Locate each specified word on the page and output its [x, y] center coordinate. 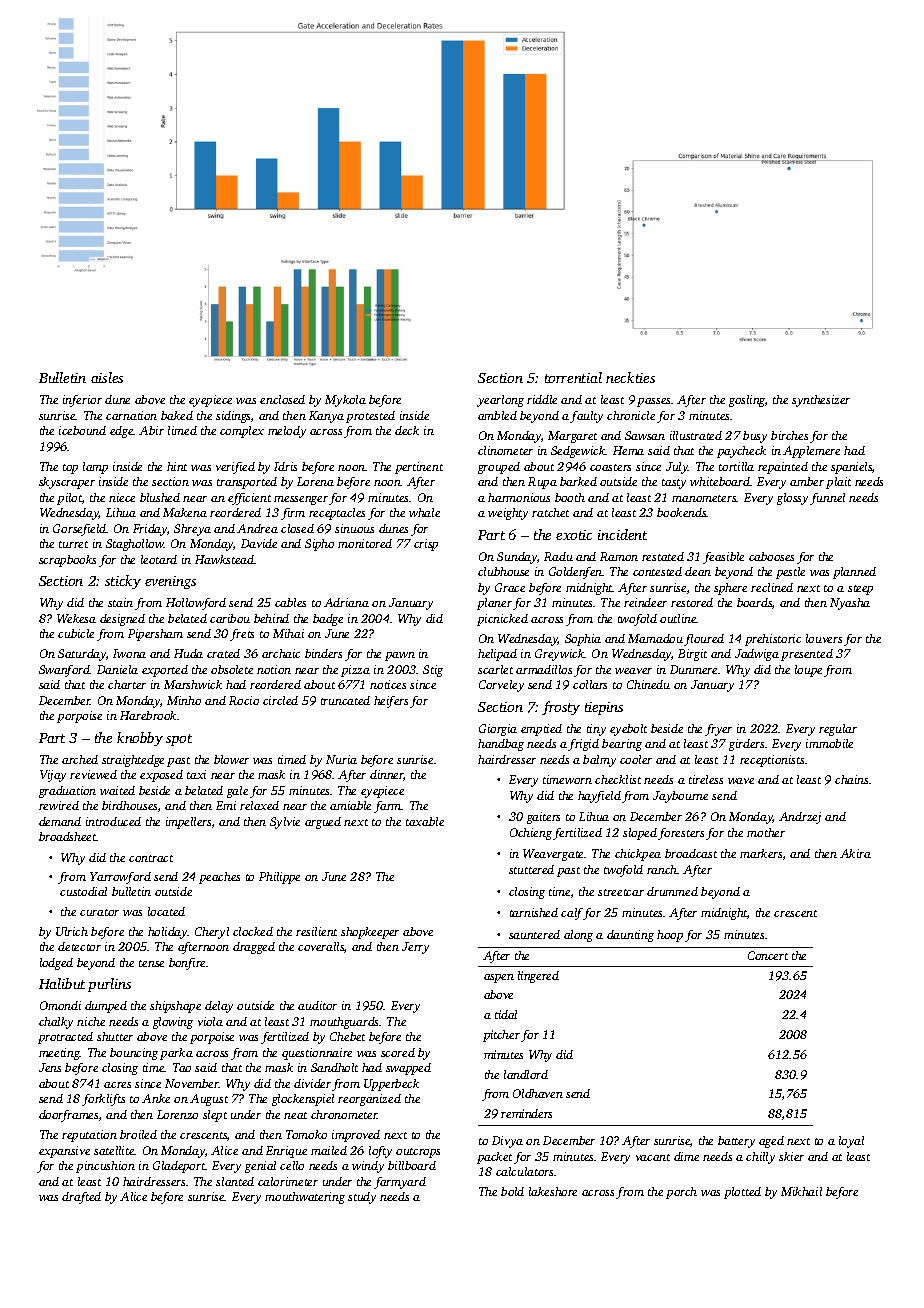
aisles [107, 377]
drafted [81, 1198]
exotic [574, 535]
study [362, 1198]
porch [681, 1193]
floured [704, 640]
